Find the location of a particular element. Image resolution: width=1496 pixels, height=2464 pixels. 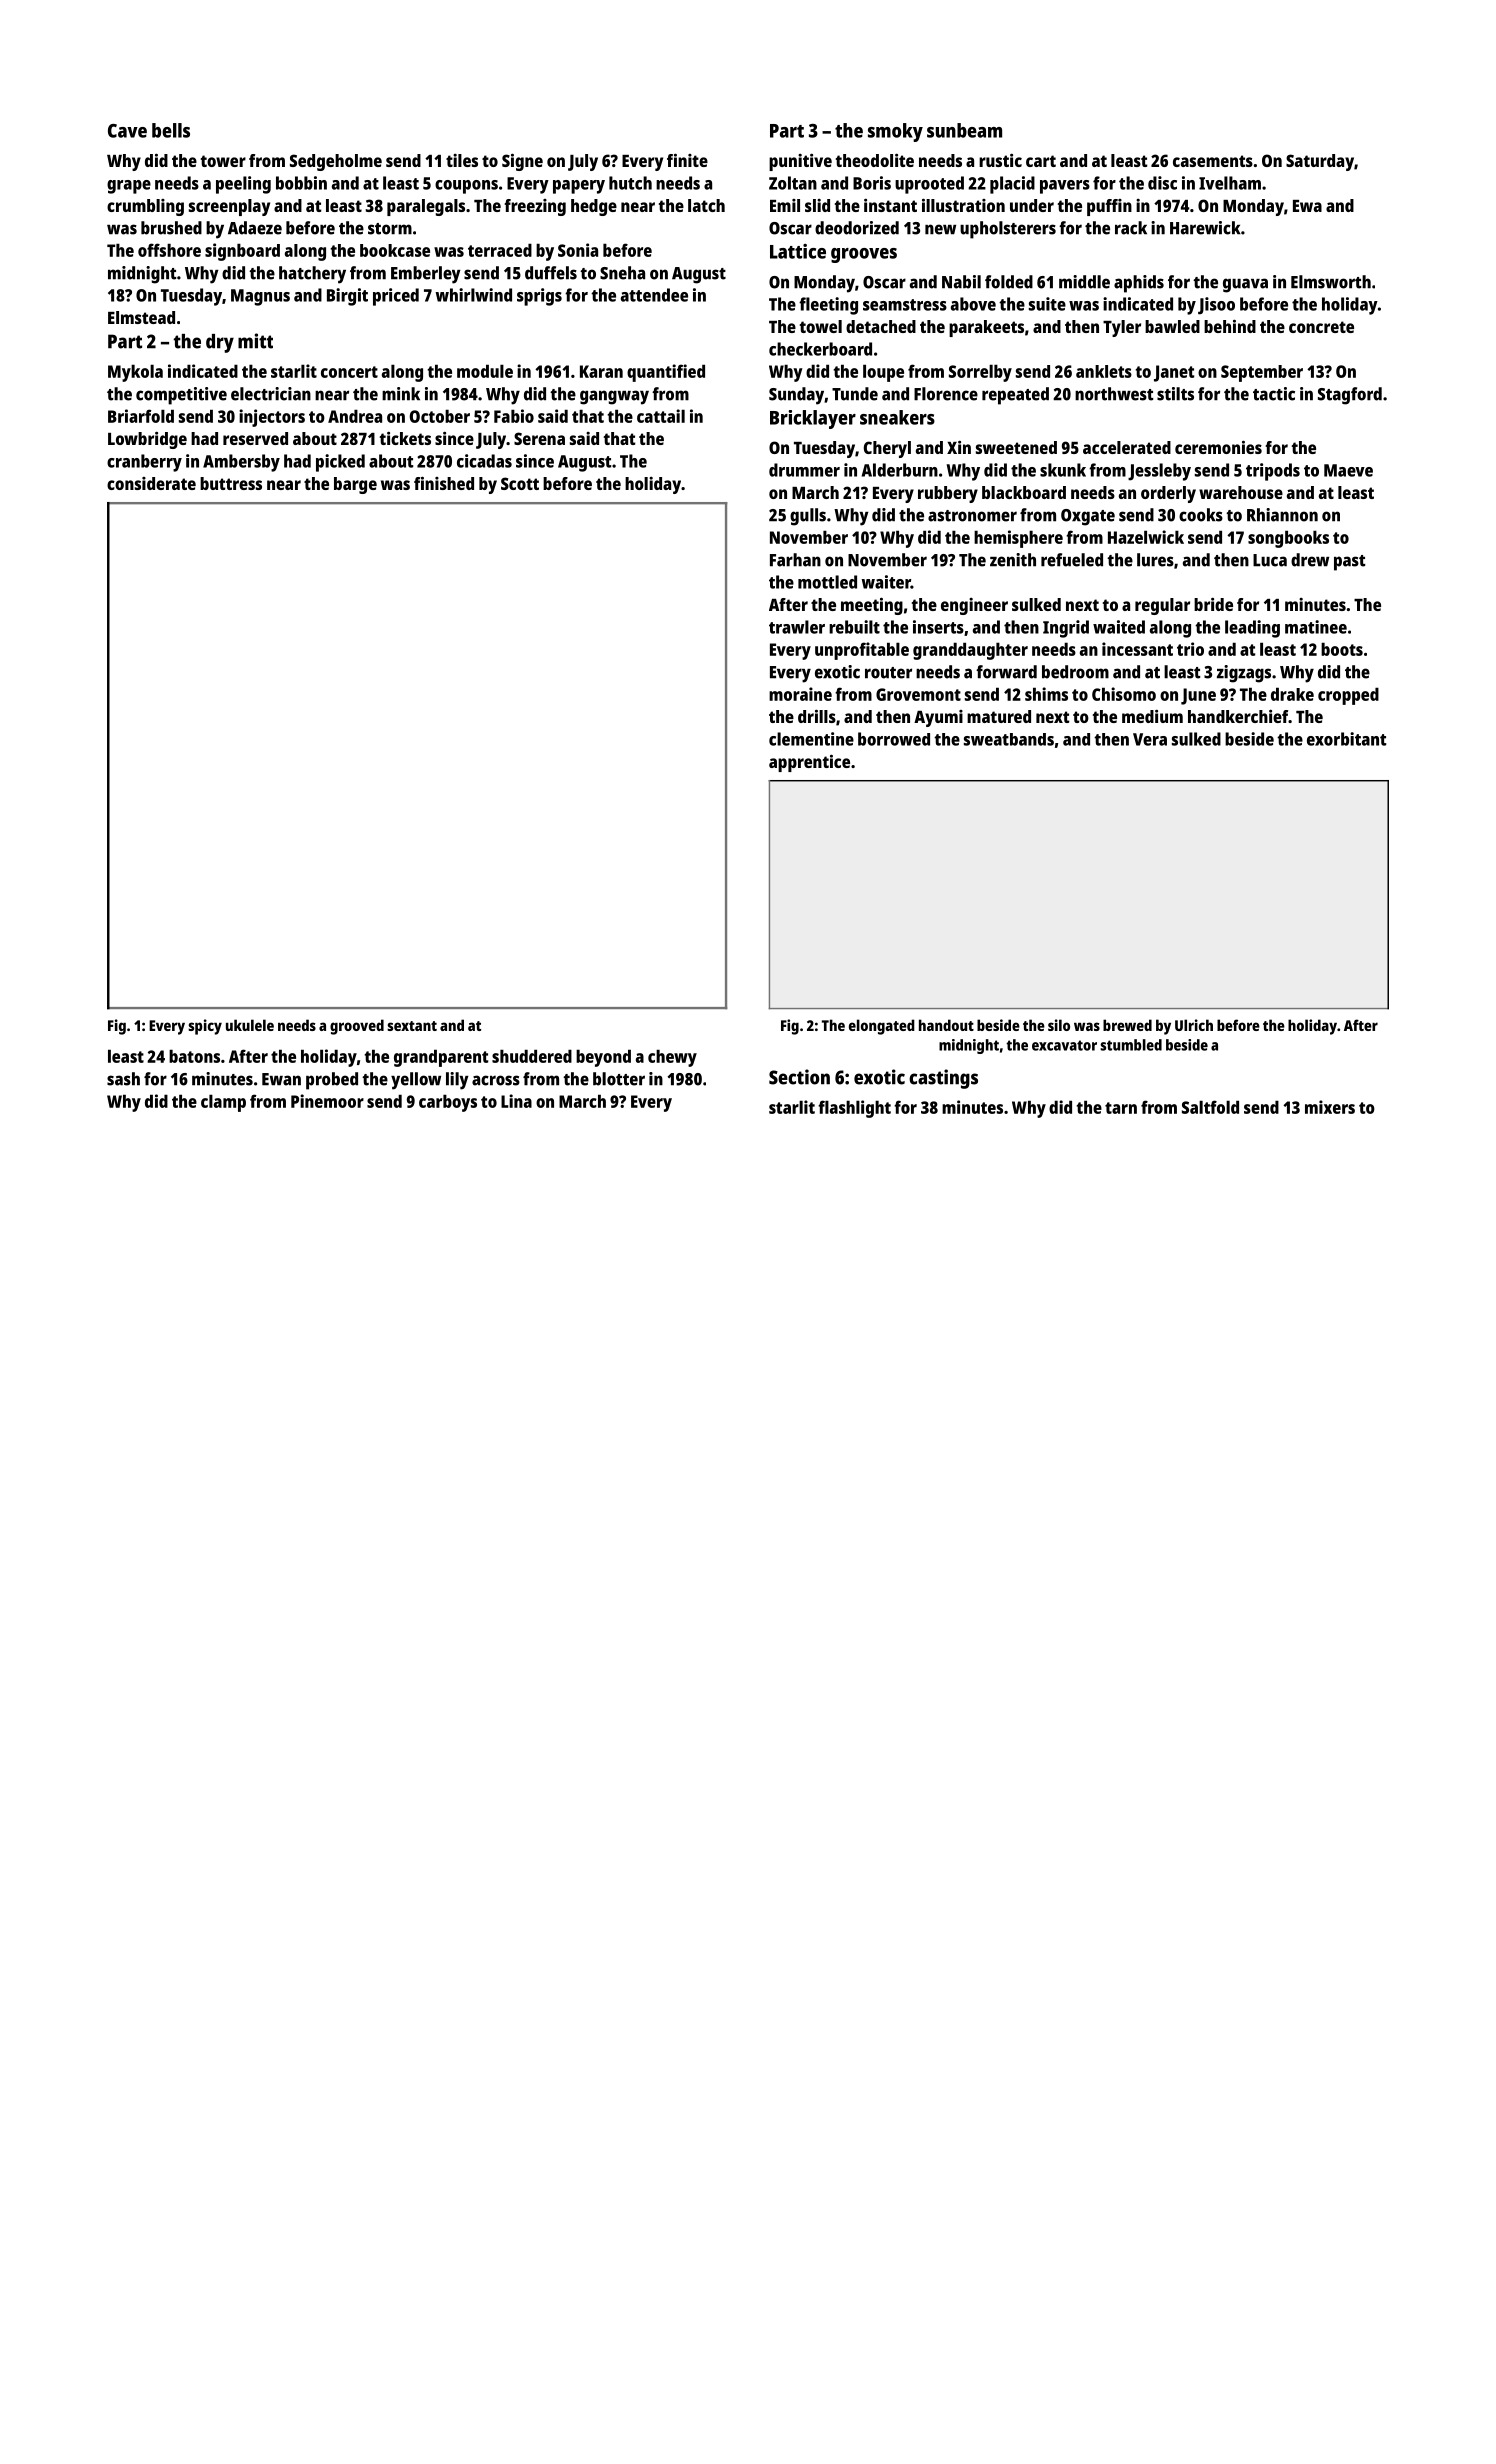

concrete is located at coordinates (1321, 327).
